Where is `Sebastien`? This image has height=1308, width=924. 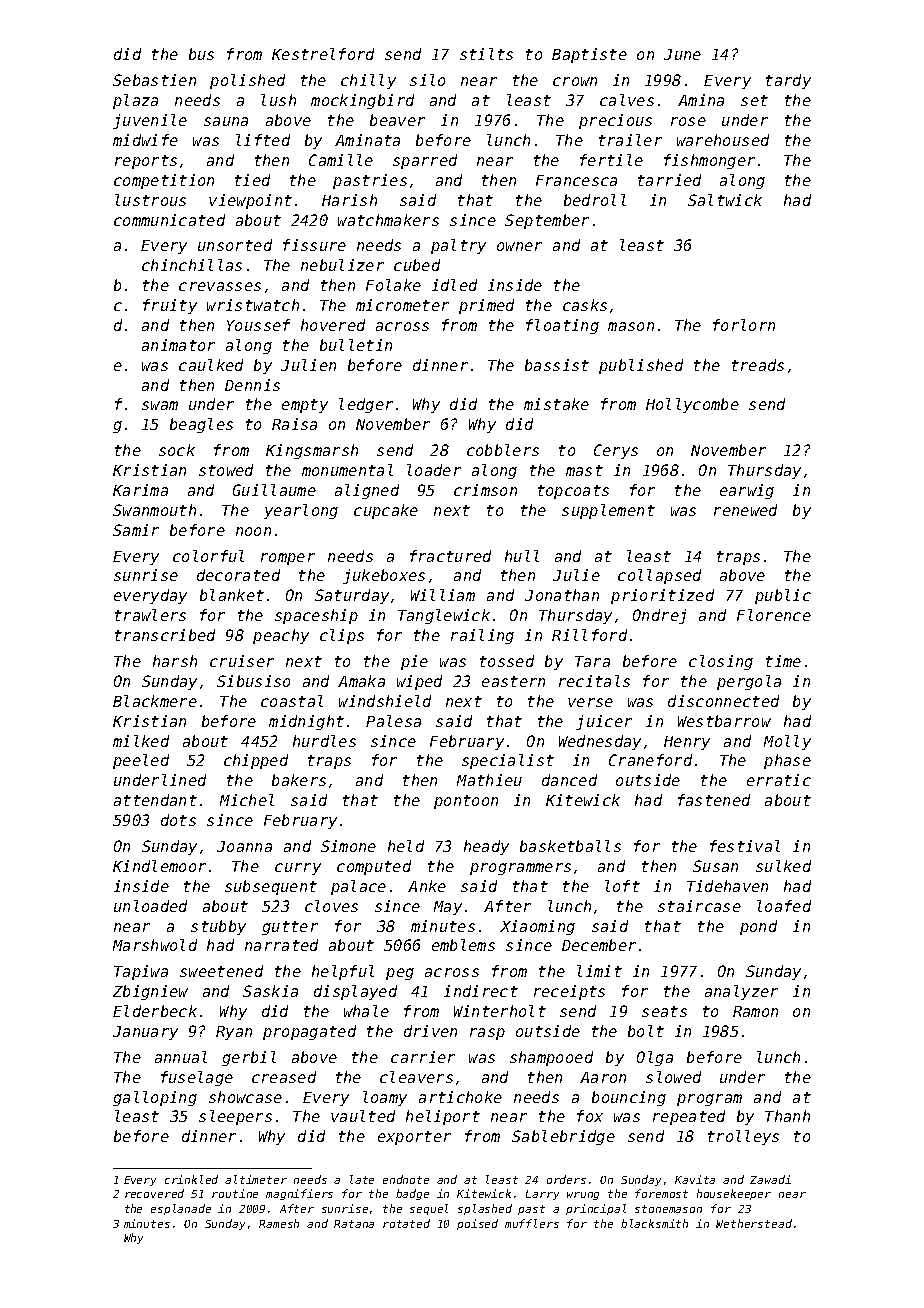
Sebastien is located at coordinates (154, 80).
